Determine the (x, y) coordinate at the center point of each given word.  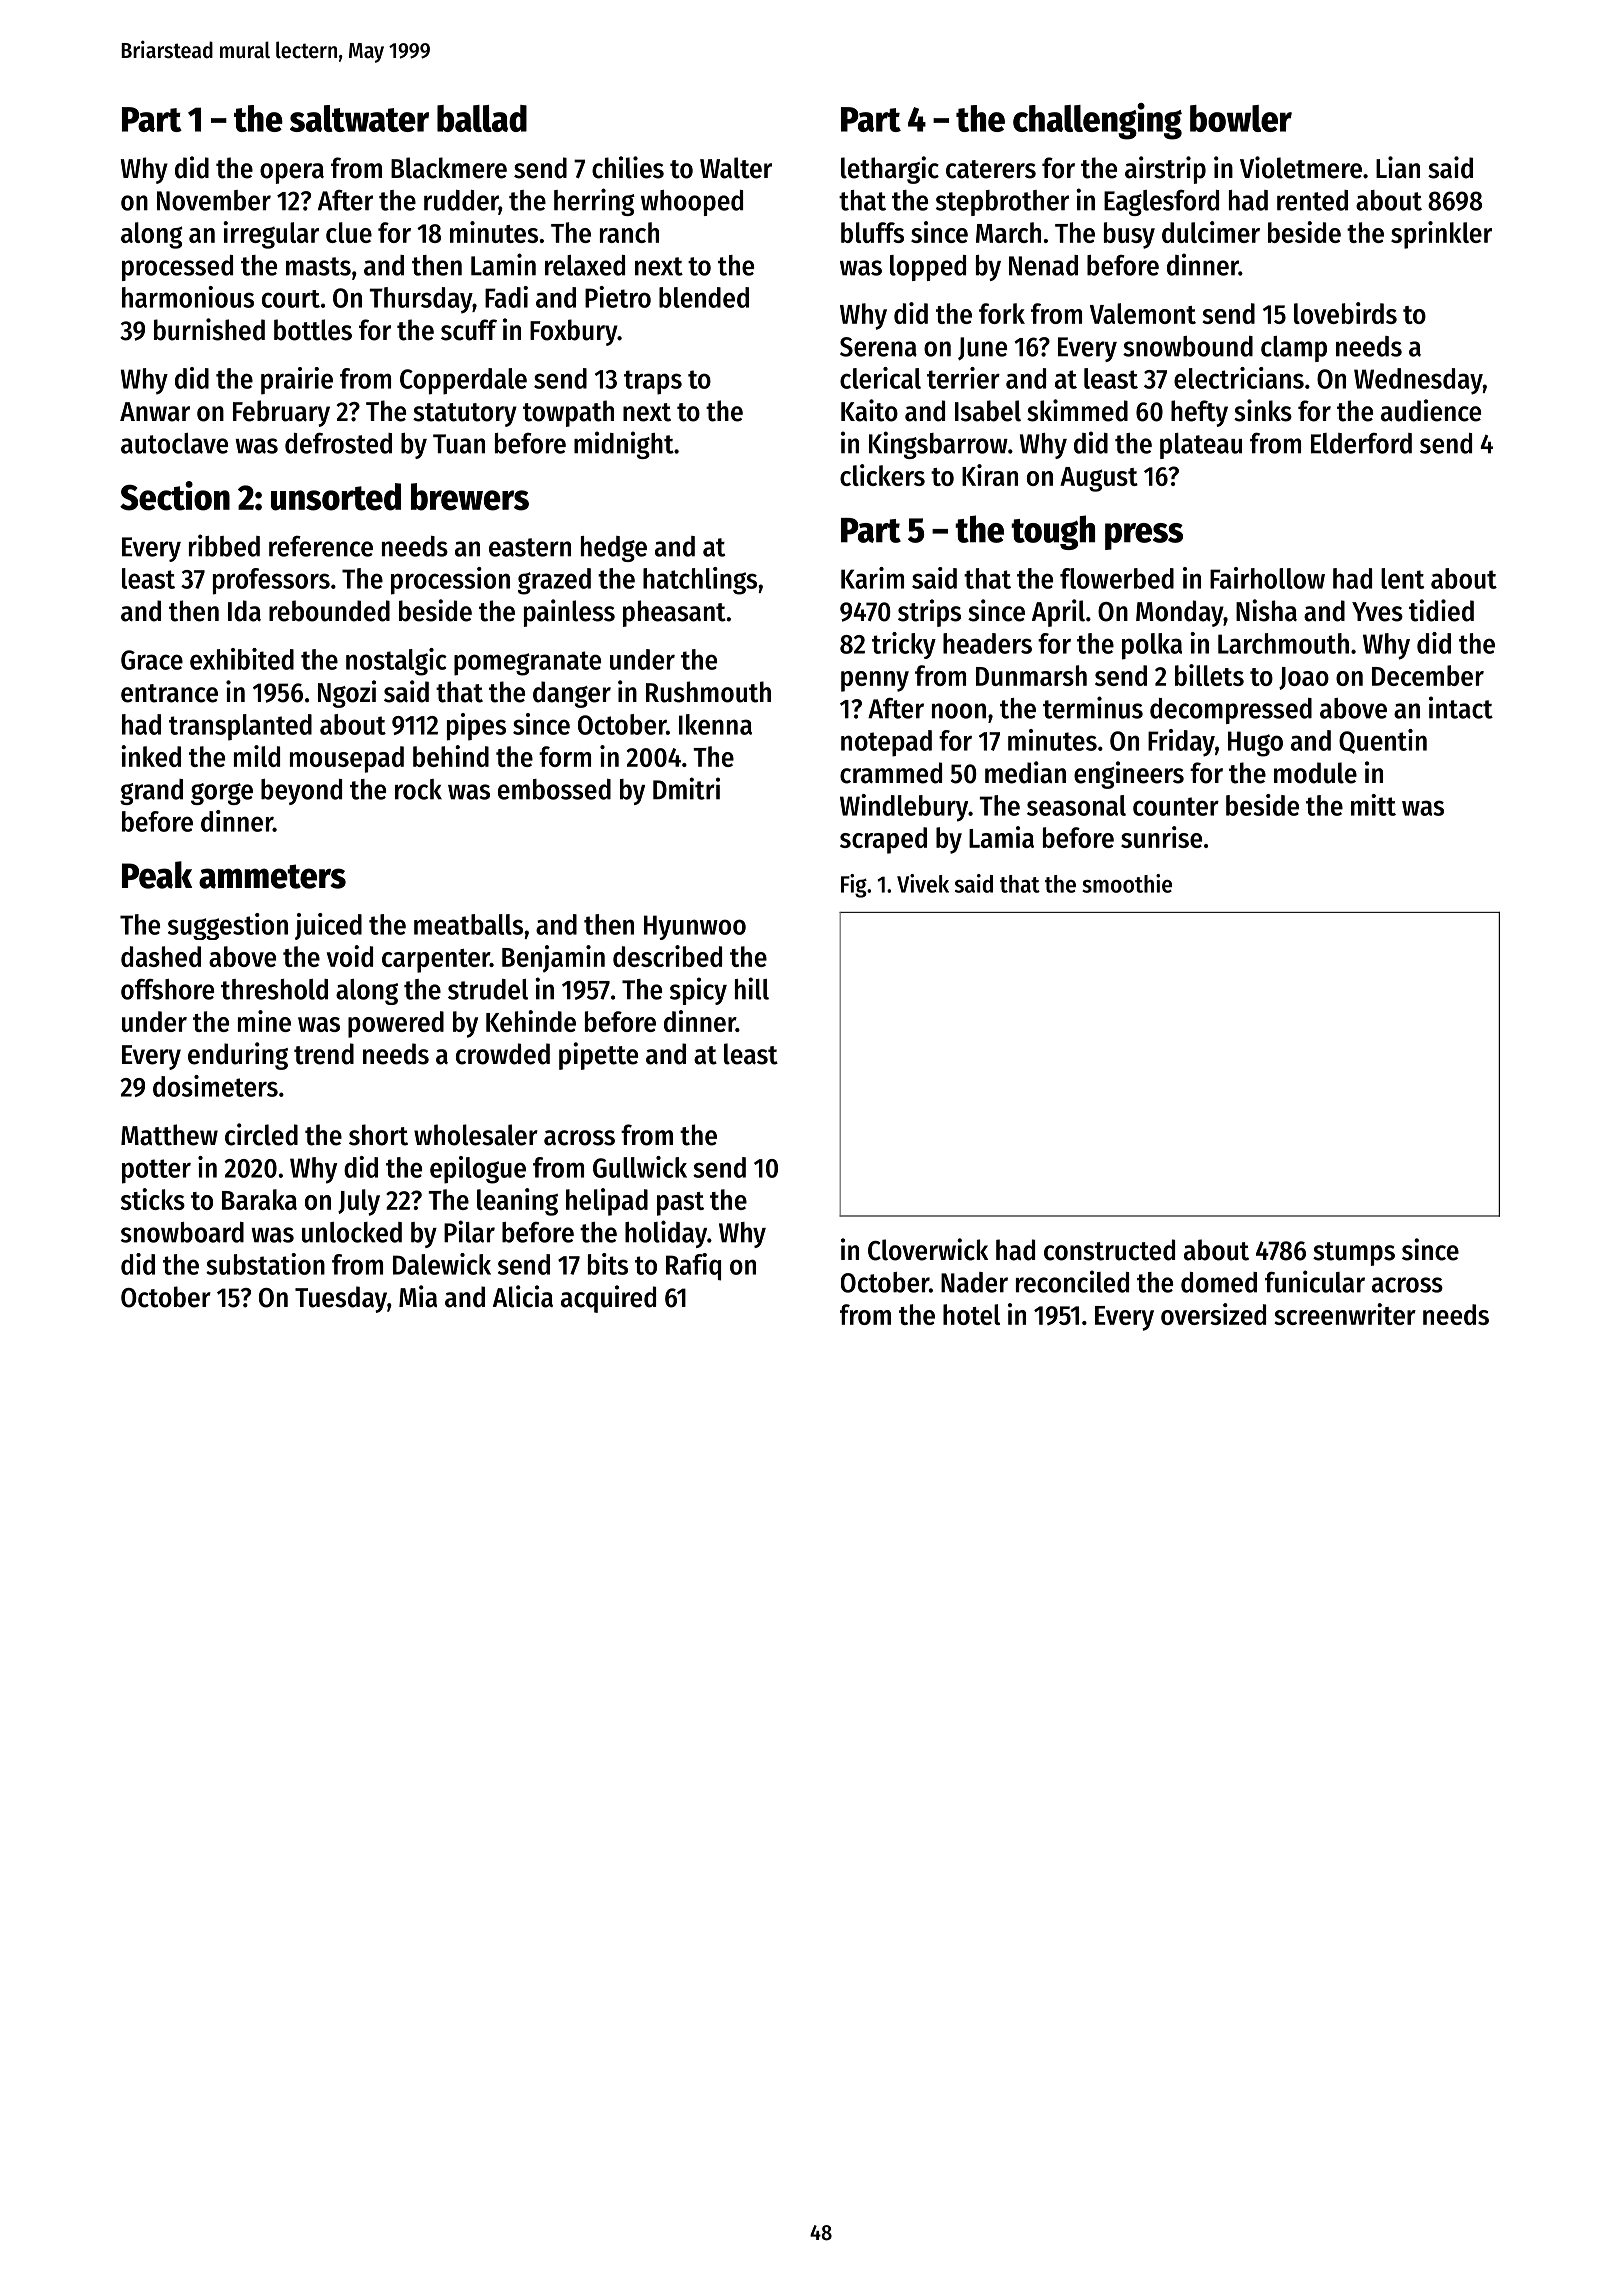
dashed (161, 956)
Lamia (1001, 837)
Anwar (155, 412)
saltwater (359, 118)
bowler (1241, 118)
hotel (971, 1314)
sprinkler (1441, 235)
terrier (963, 378)
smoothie (1127, 883)
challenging (1097, 121)
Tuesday (341, 1299)
